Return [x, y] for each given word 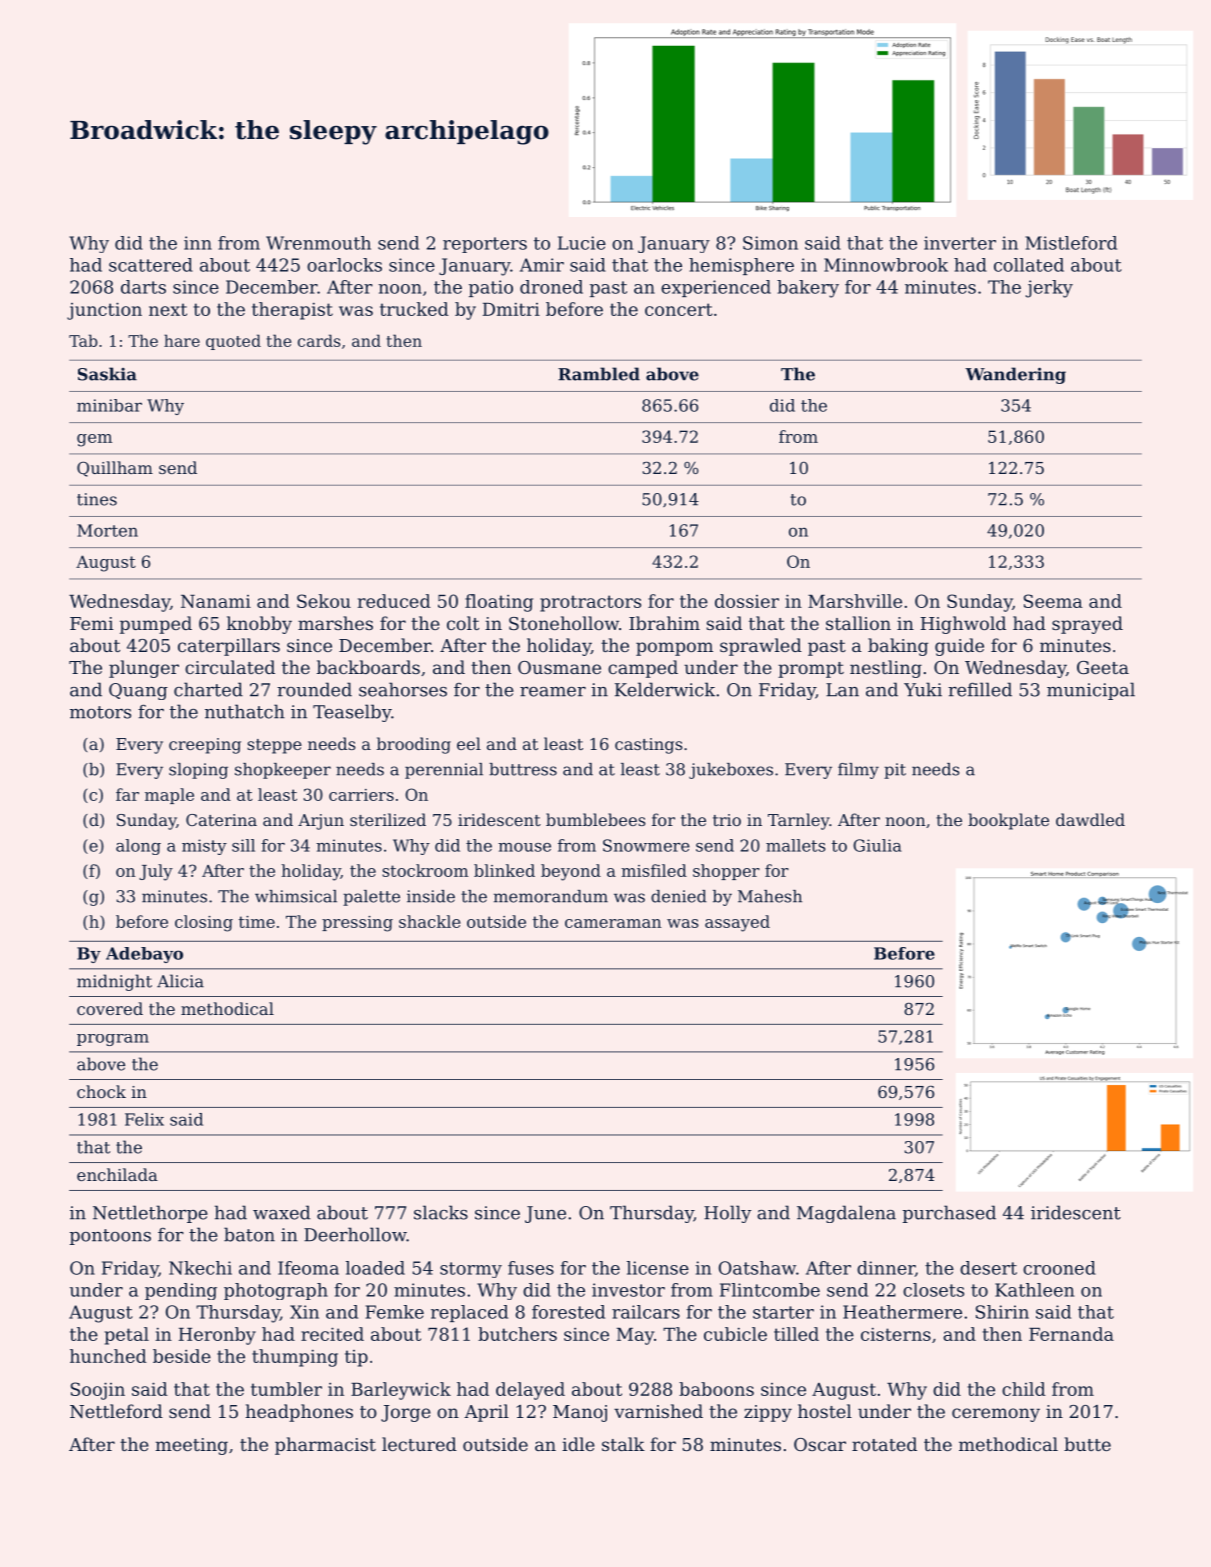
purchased [949, 1214]
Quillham [115, 469]
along [138, 847]
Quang [138, 691]
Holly [727, 1214]
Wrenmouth [318, 243]
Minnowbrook [886, 265]
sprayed [1087, 625]
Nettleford [116, 1411]
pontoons [110, 1237]
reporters [485, 245]
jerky [1049, 289]
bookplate [1008, 821]
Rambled [599, 374]
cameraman [613, 923]
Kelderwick [665, 689]
